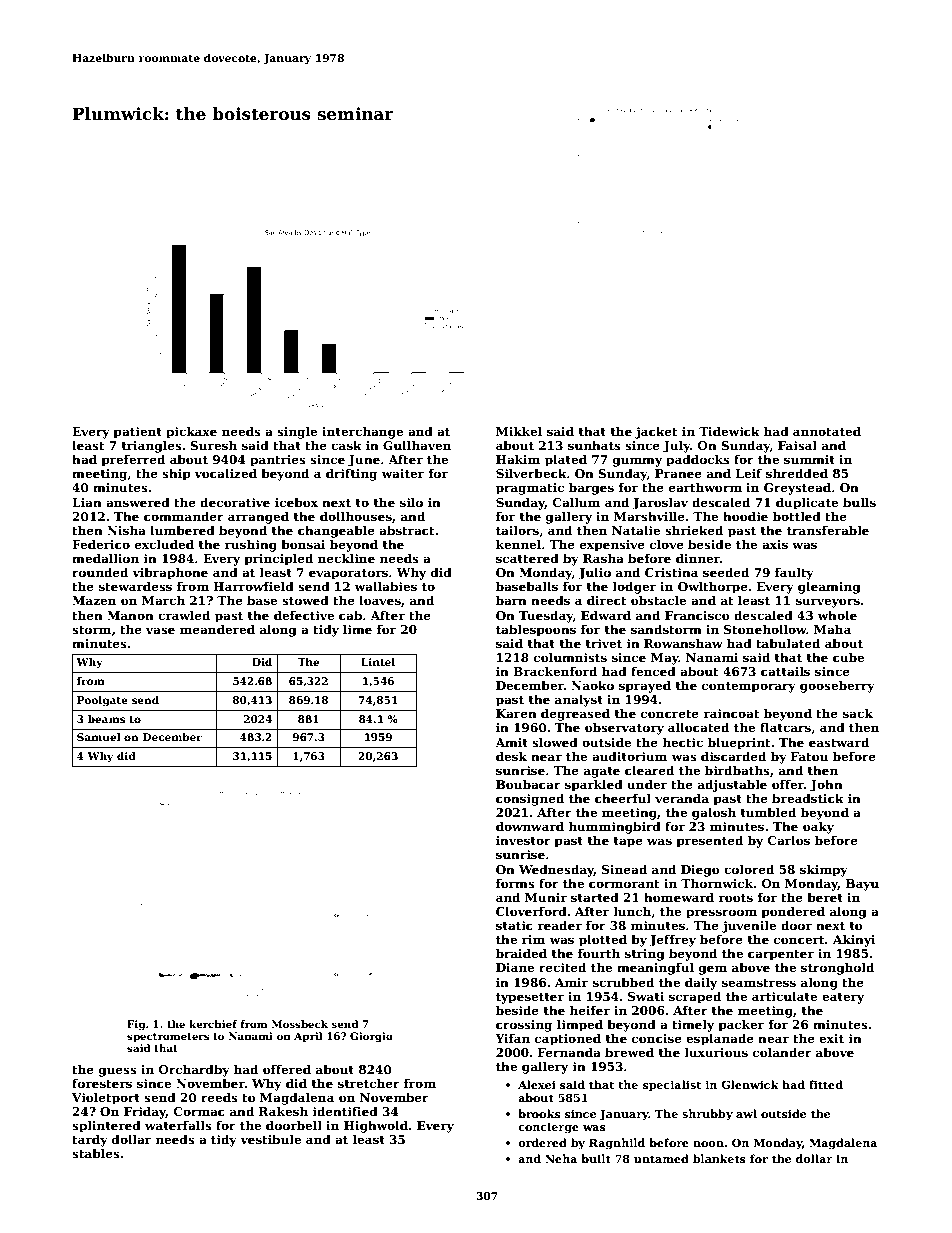  What do you see at coordinates (213, 1024) in the page?
I see `kerchief` at bounding box center [213, 1024].
